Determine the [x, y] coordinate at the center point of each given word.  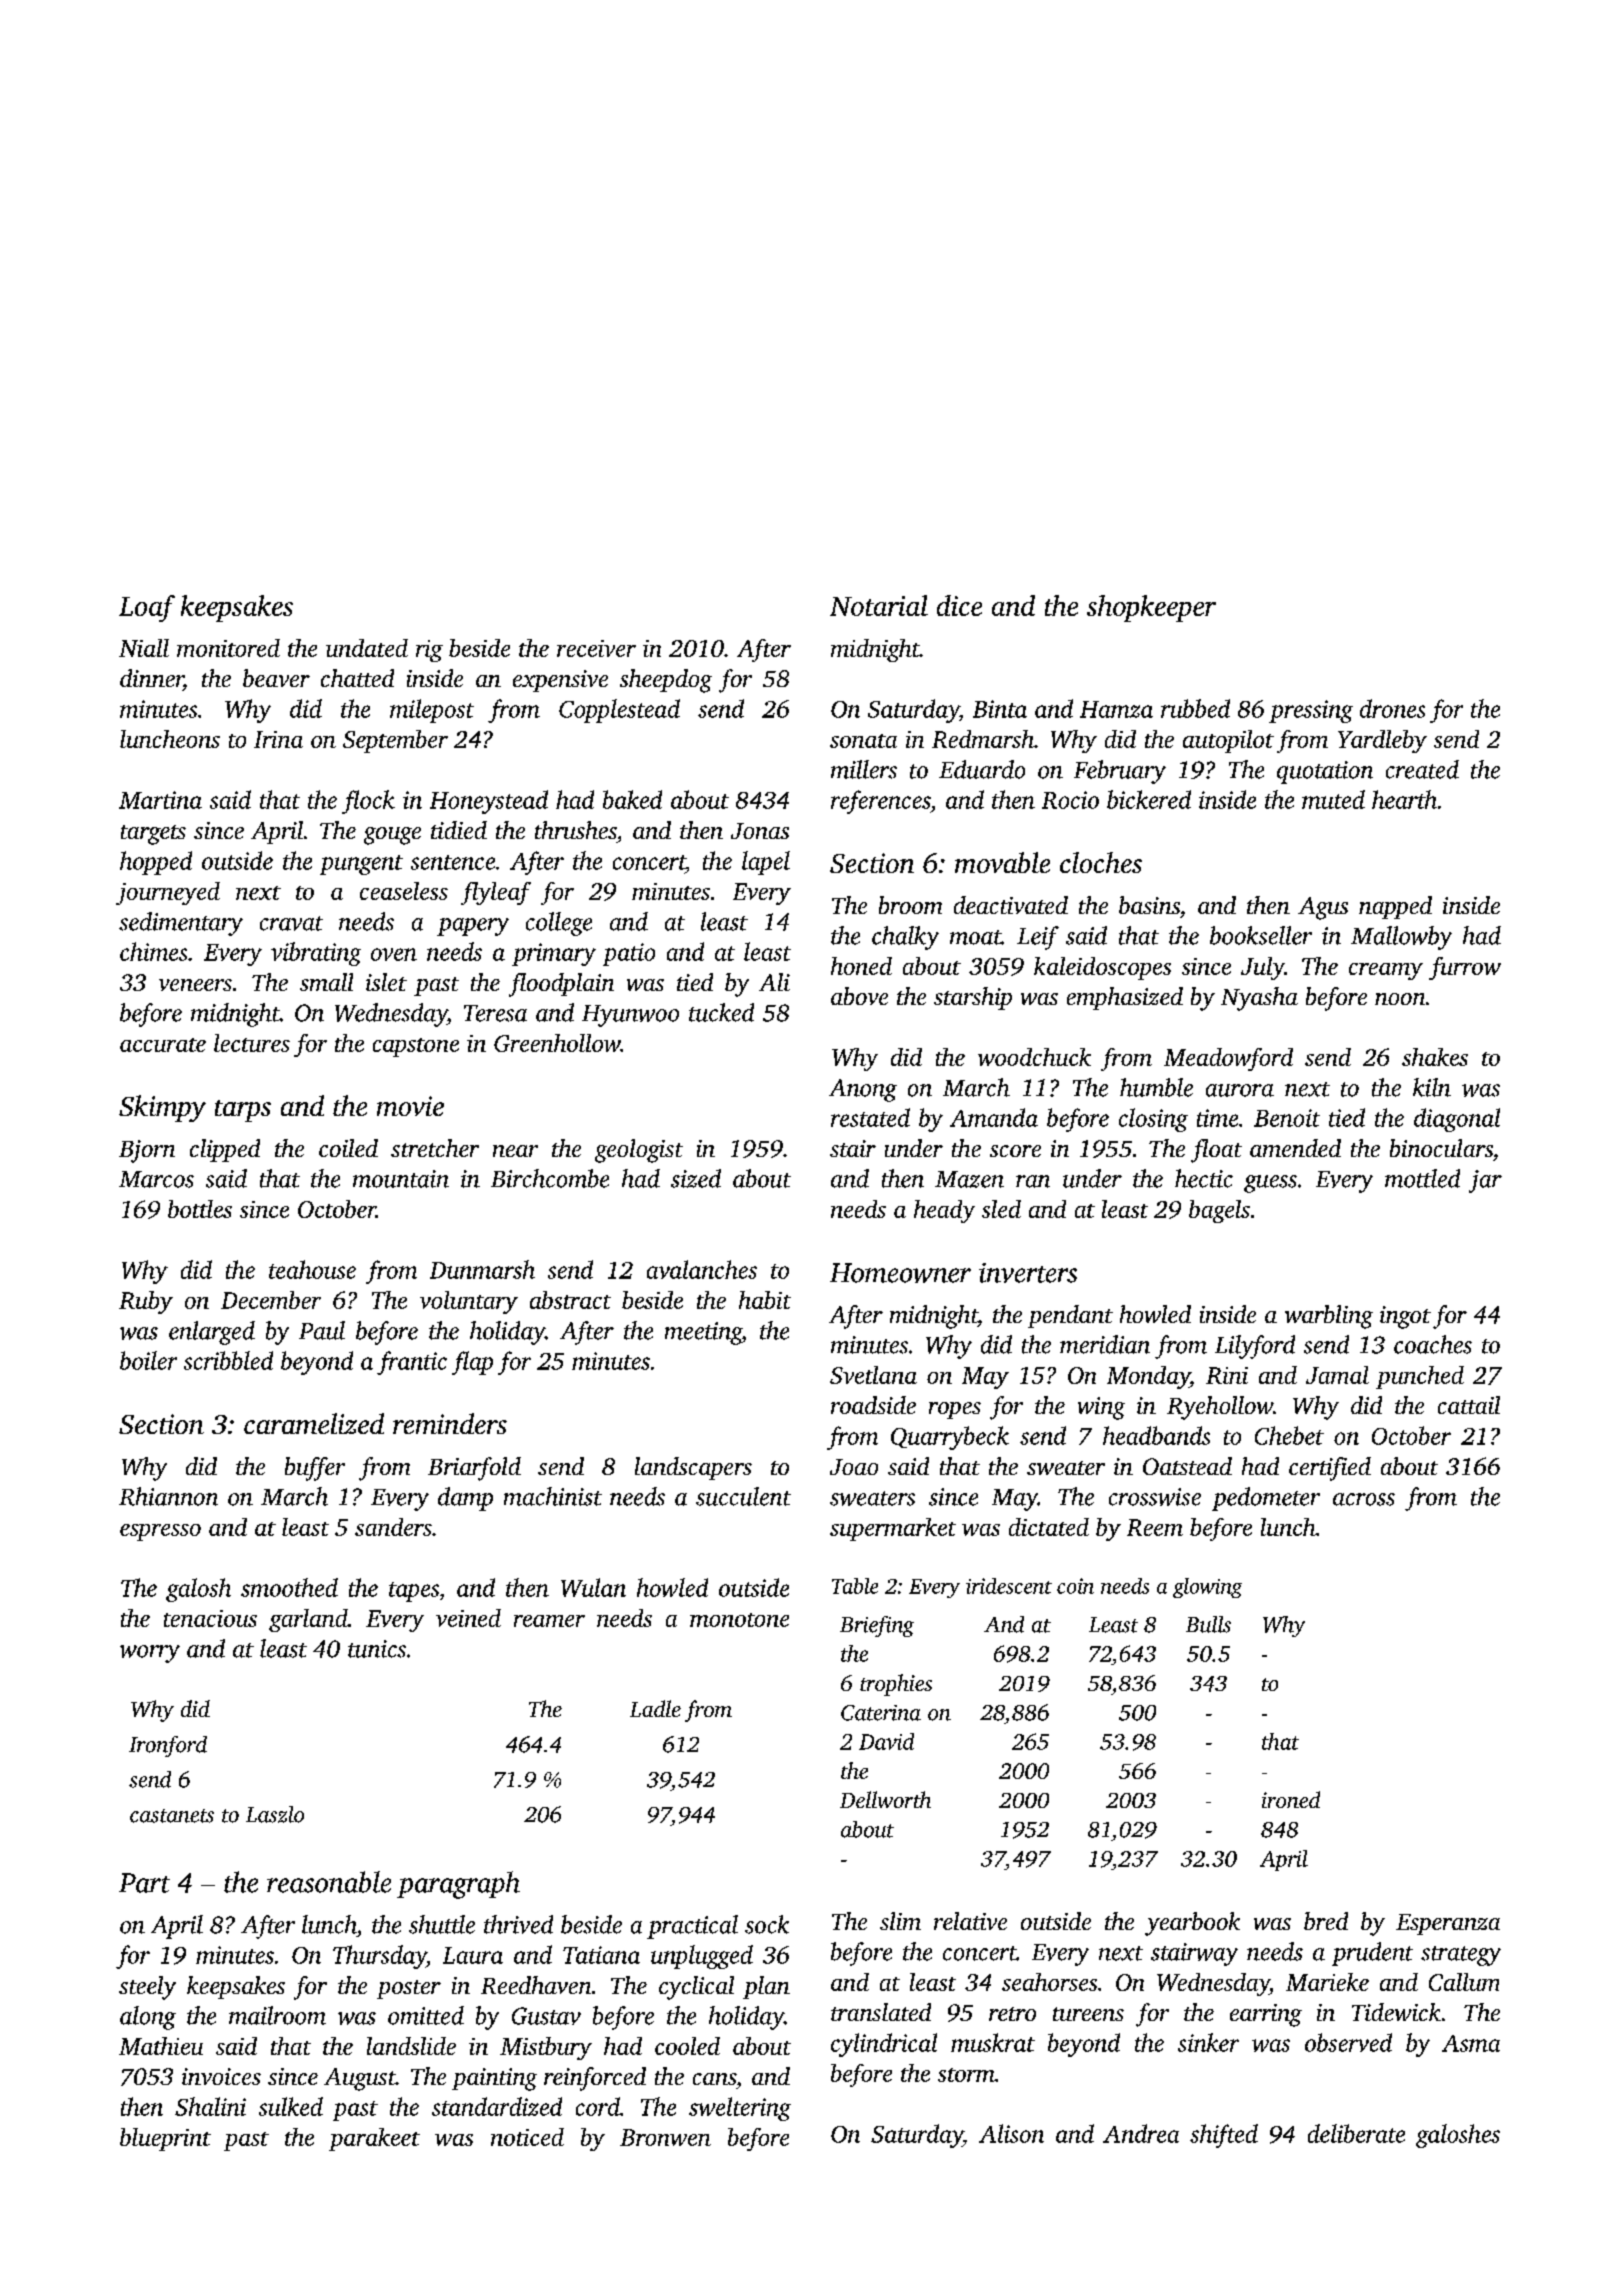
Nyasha [1259, 999]
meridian [1105, 1344]
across [1364, 1499]
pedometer [1266, 1499]
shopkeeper [1151, 608]
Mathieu [161, 2046]
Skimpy [162, 1108]
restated [870, 1117]
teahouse [312, 1269]
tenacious [210, 1618]
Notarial [879, 605]
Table [855, 1586]
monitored [228, 648]
